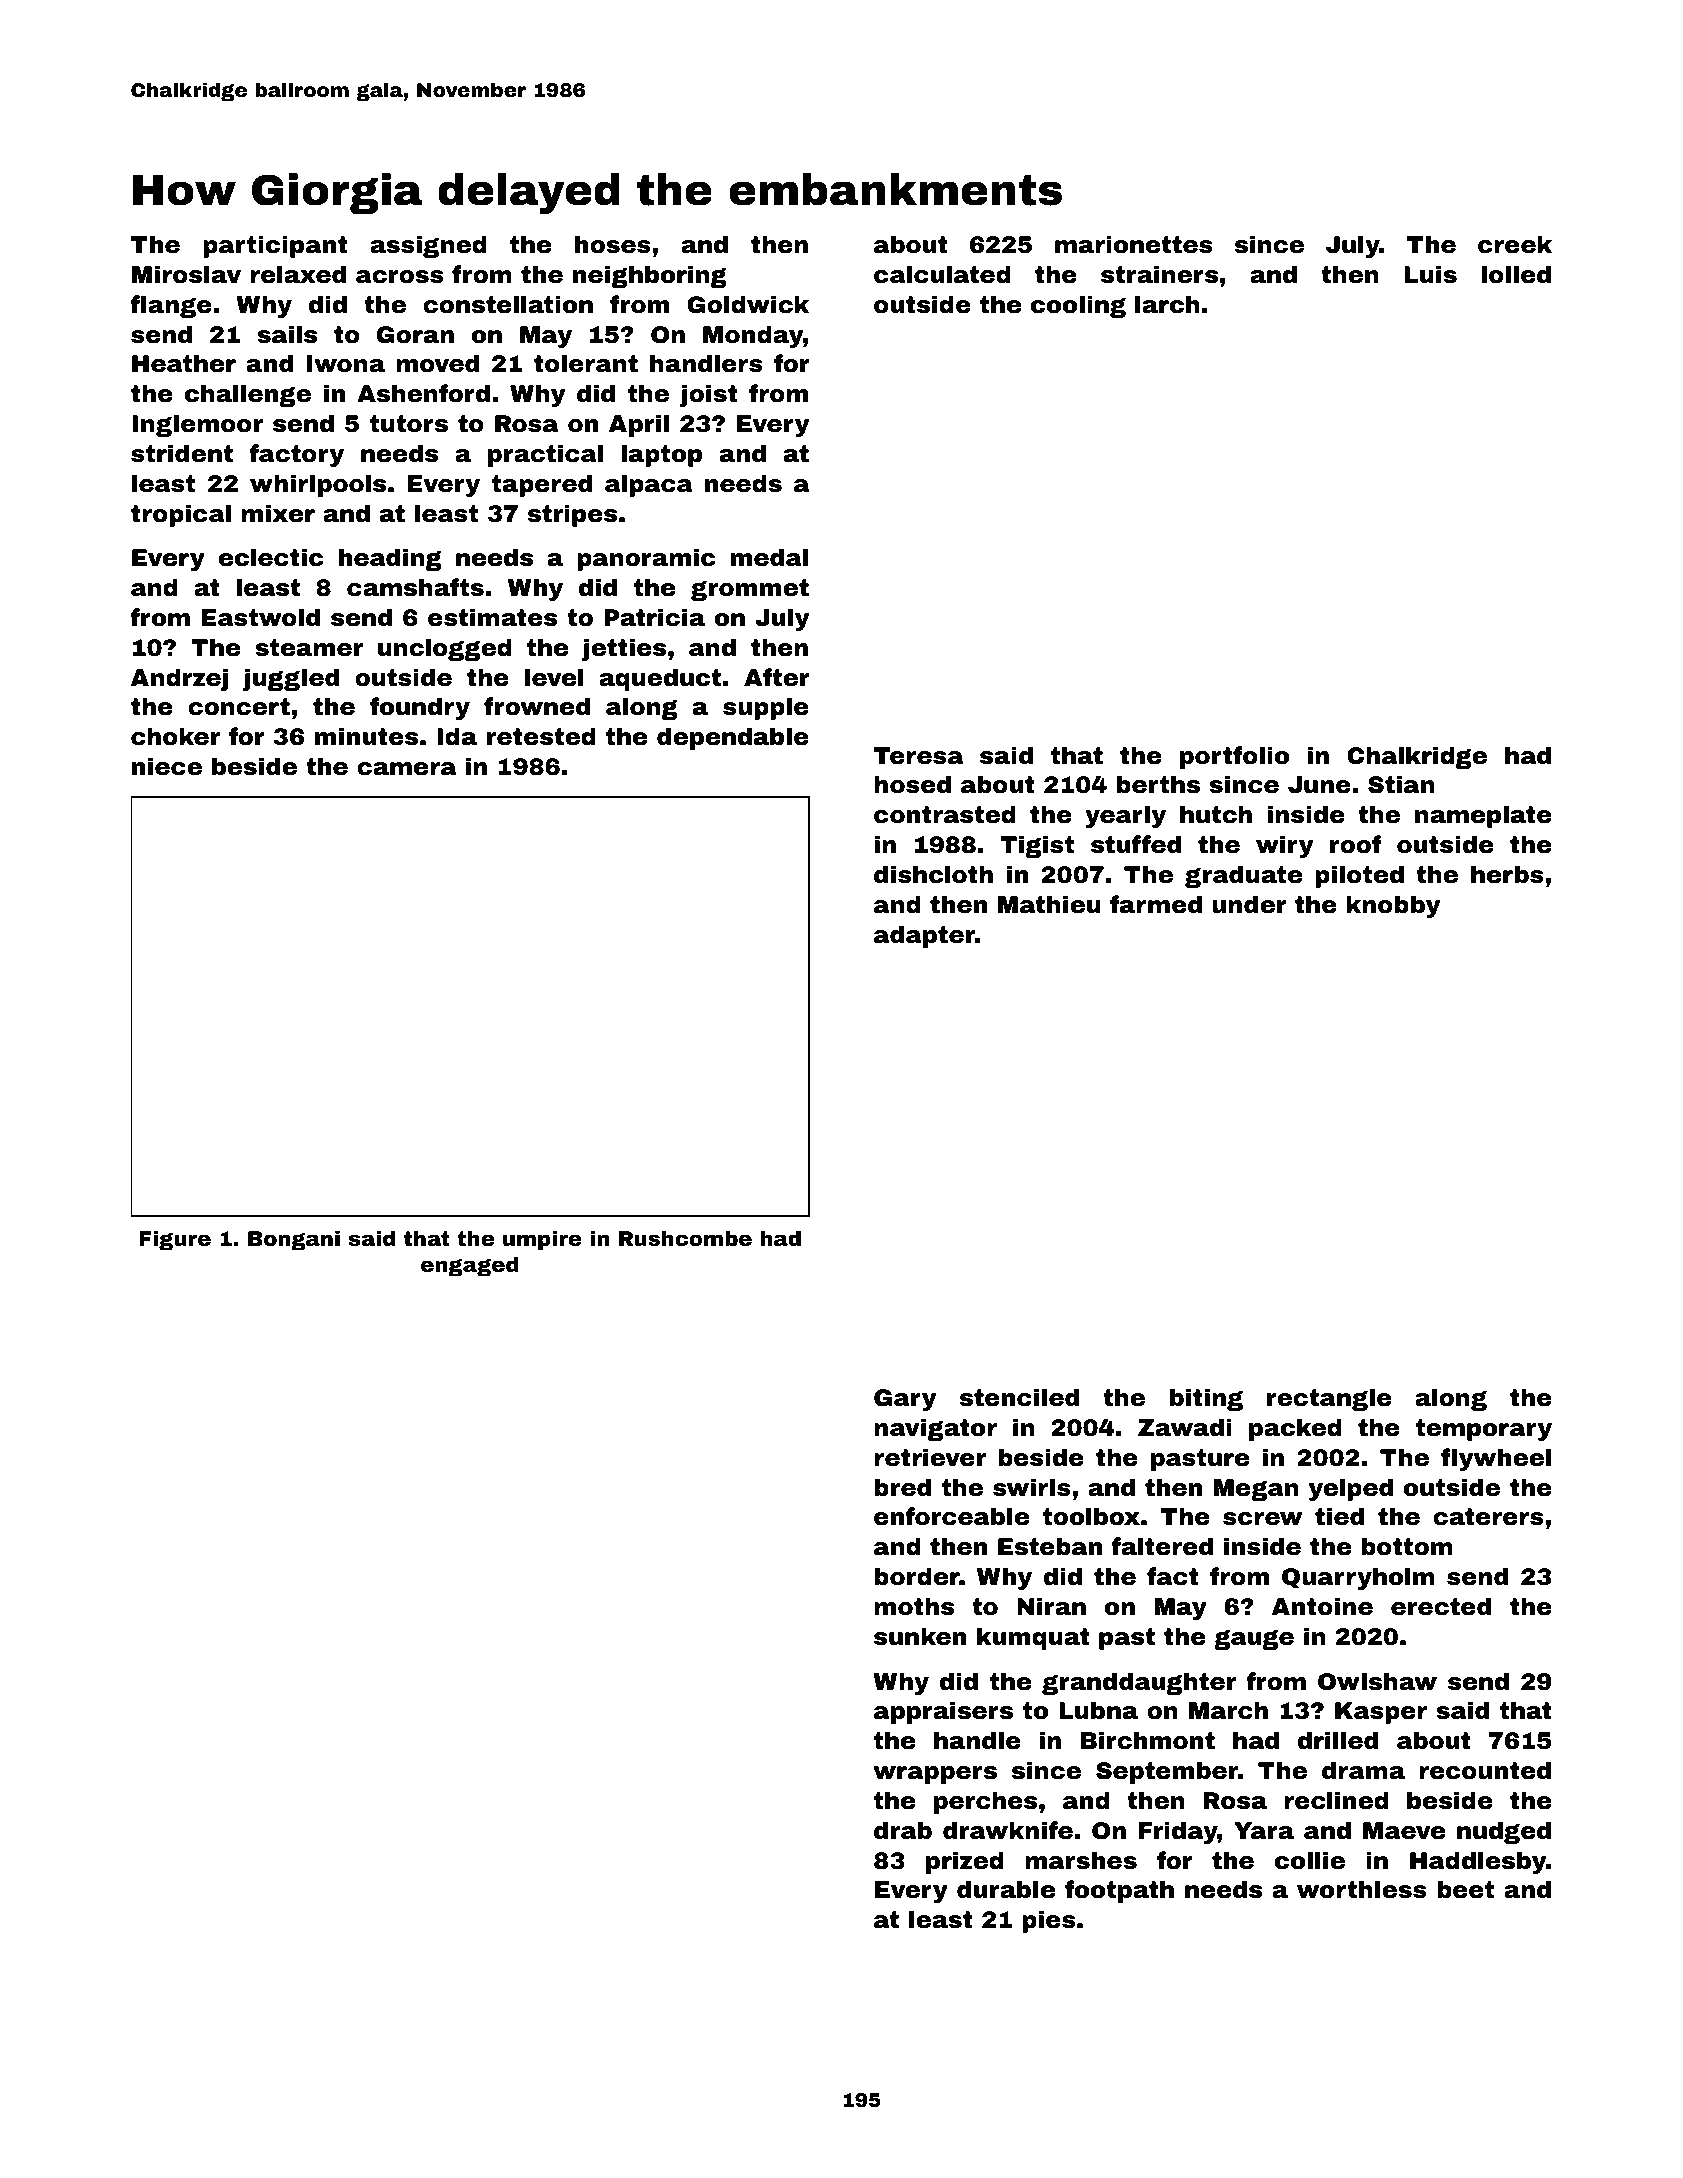 Image resolution: width=1683 pixels, height=2178 pixels. I want to click on Eastwold, so click(261, 617).
